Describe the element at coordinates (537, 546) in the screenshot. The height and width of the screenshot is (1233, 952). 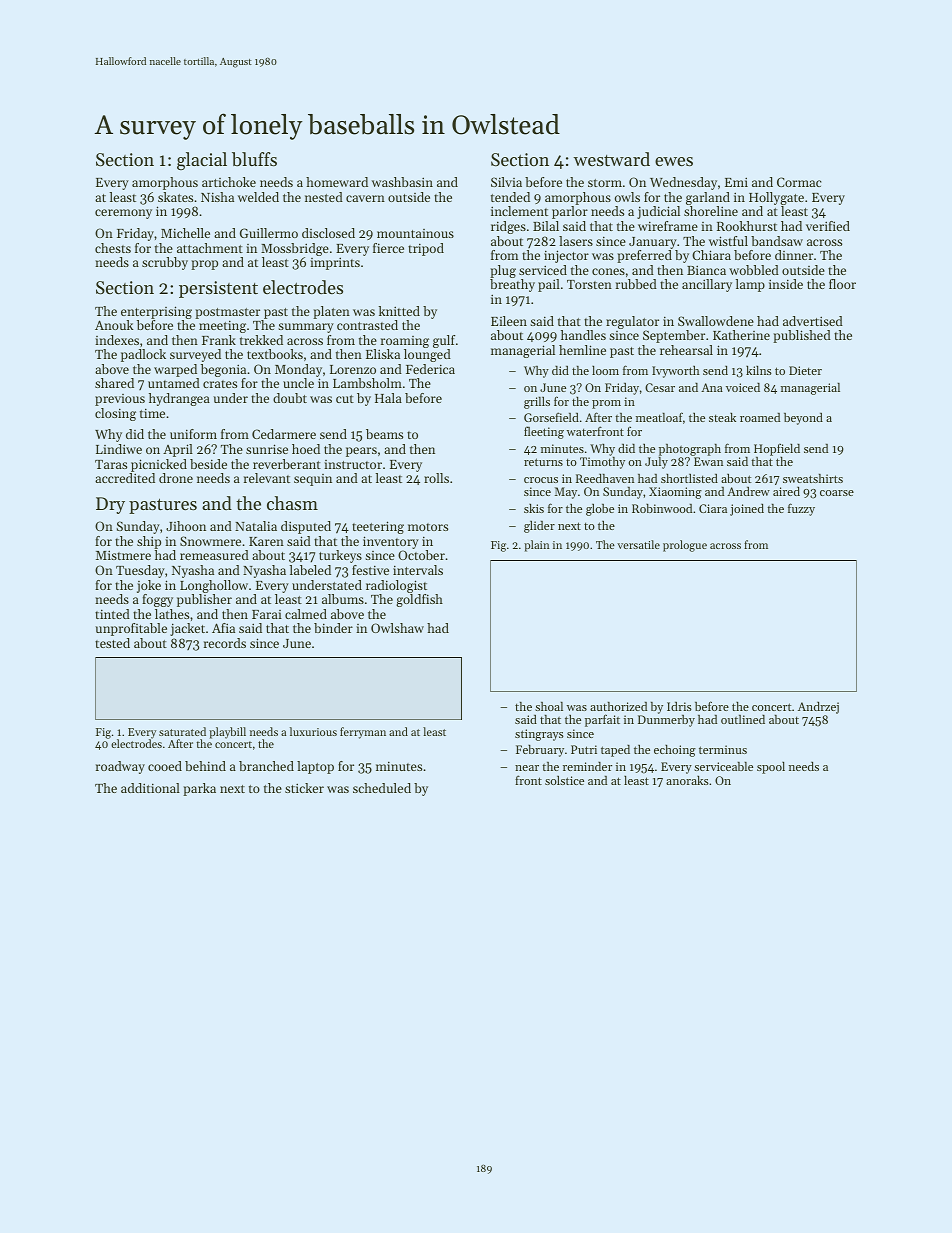
I see `plain` at that location.
